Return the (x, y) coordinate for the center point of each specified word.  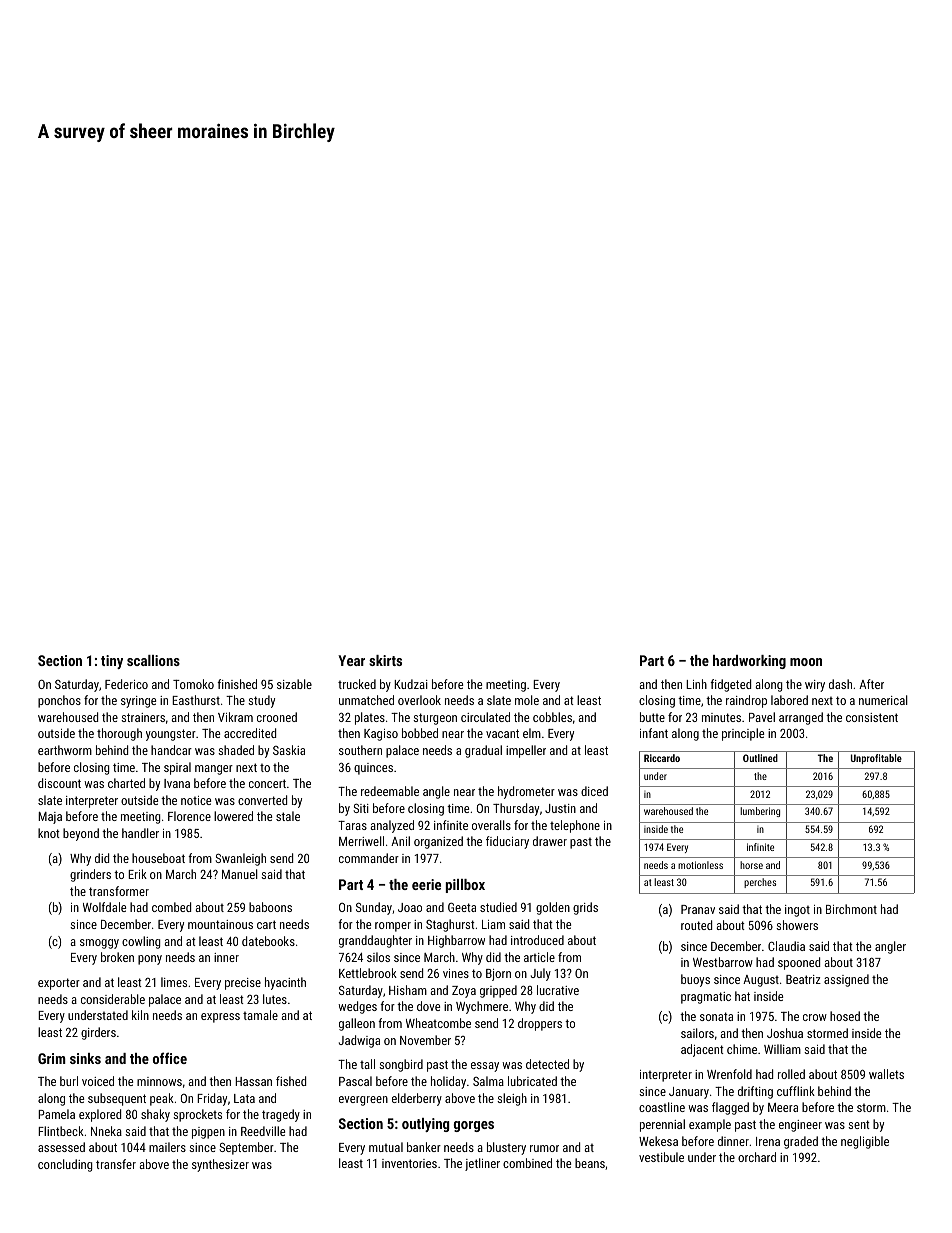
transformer (119, 891)
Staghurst (450, 925)
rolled (791, 1074)
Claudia (786, 946)
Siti (361, 808)
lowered (233, 816)
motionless (700, 865)
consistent (872, 717)
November (425, 1040)
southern (360, 750)
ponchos (59, 701)
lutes (275, 999)
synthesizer (220, 1165)
